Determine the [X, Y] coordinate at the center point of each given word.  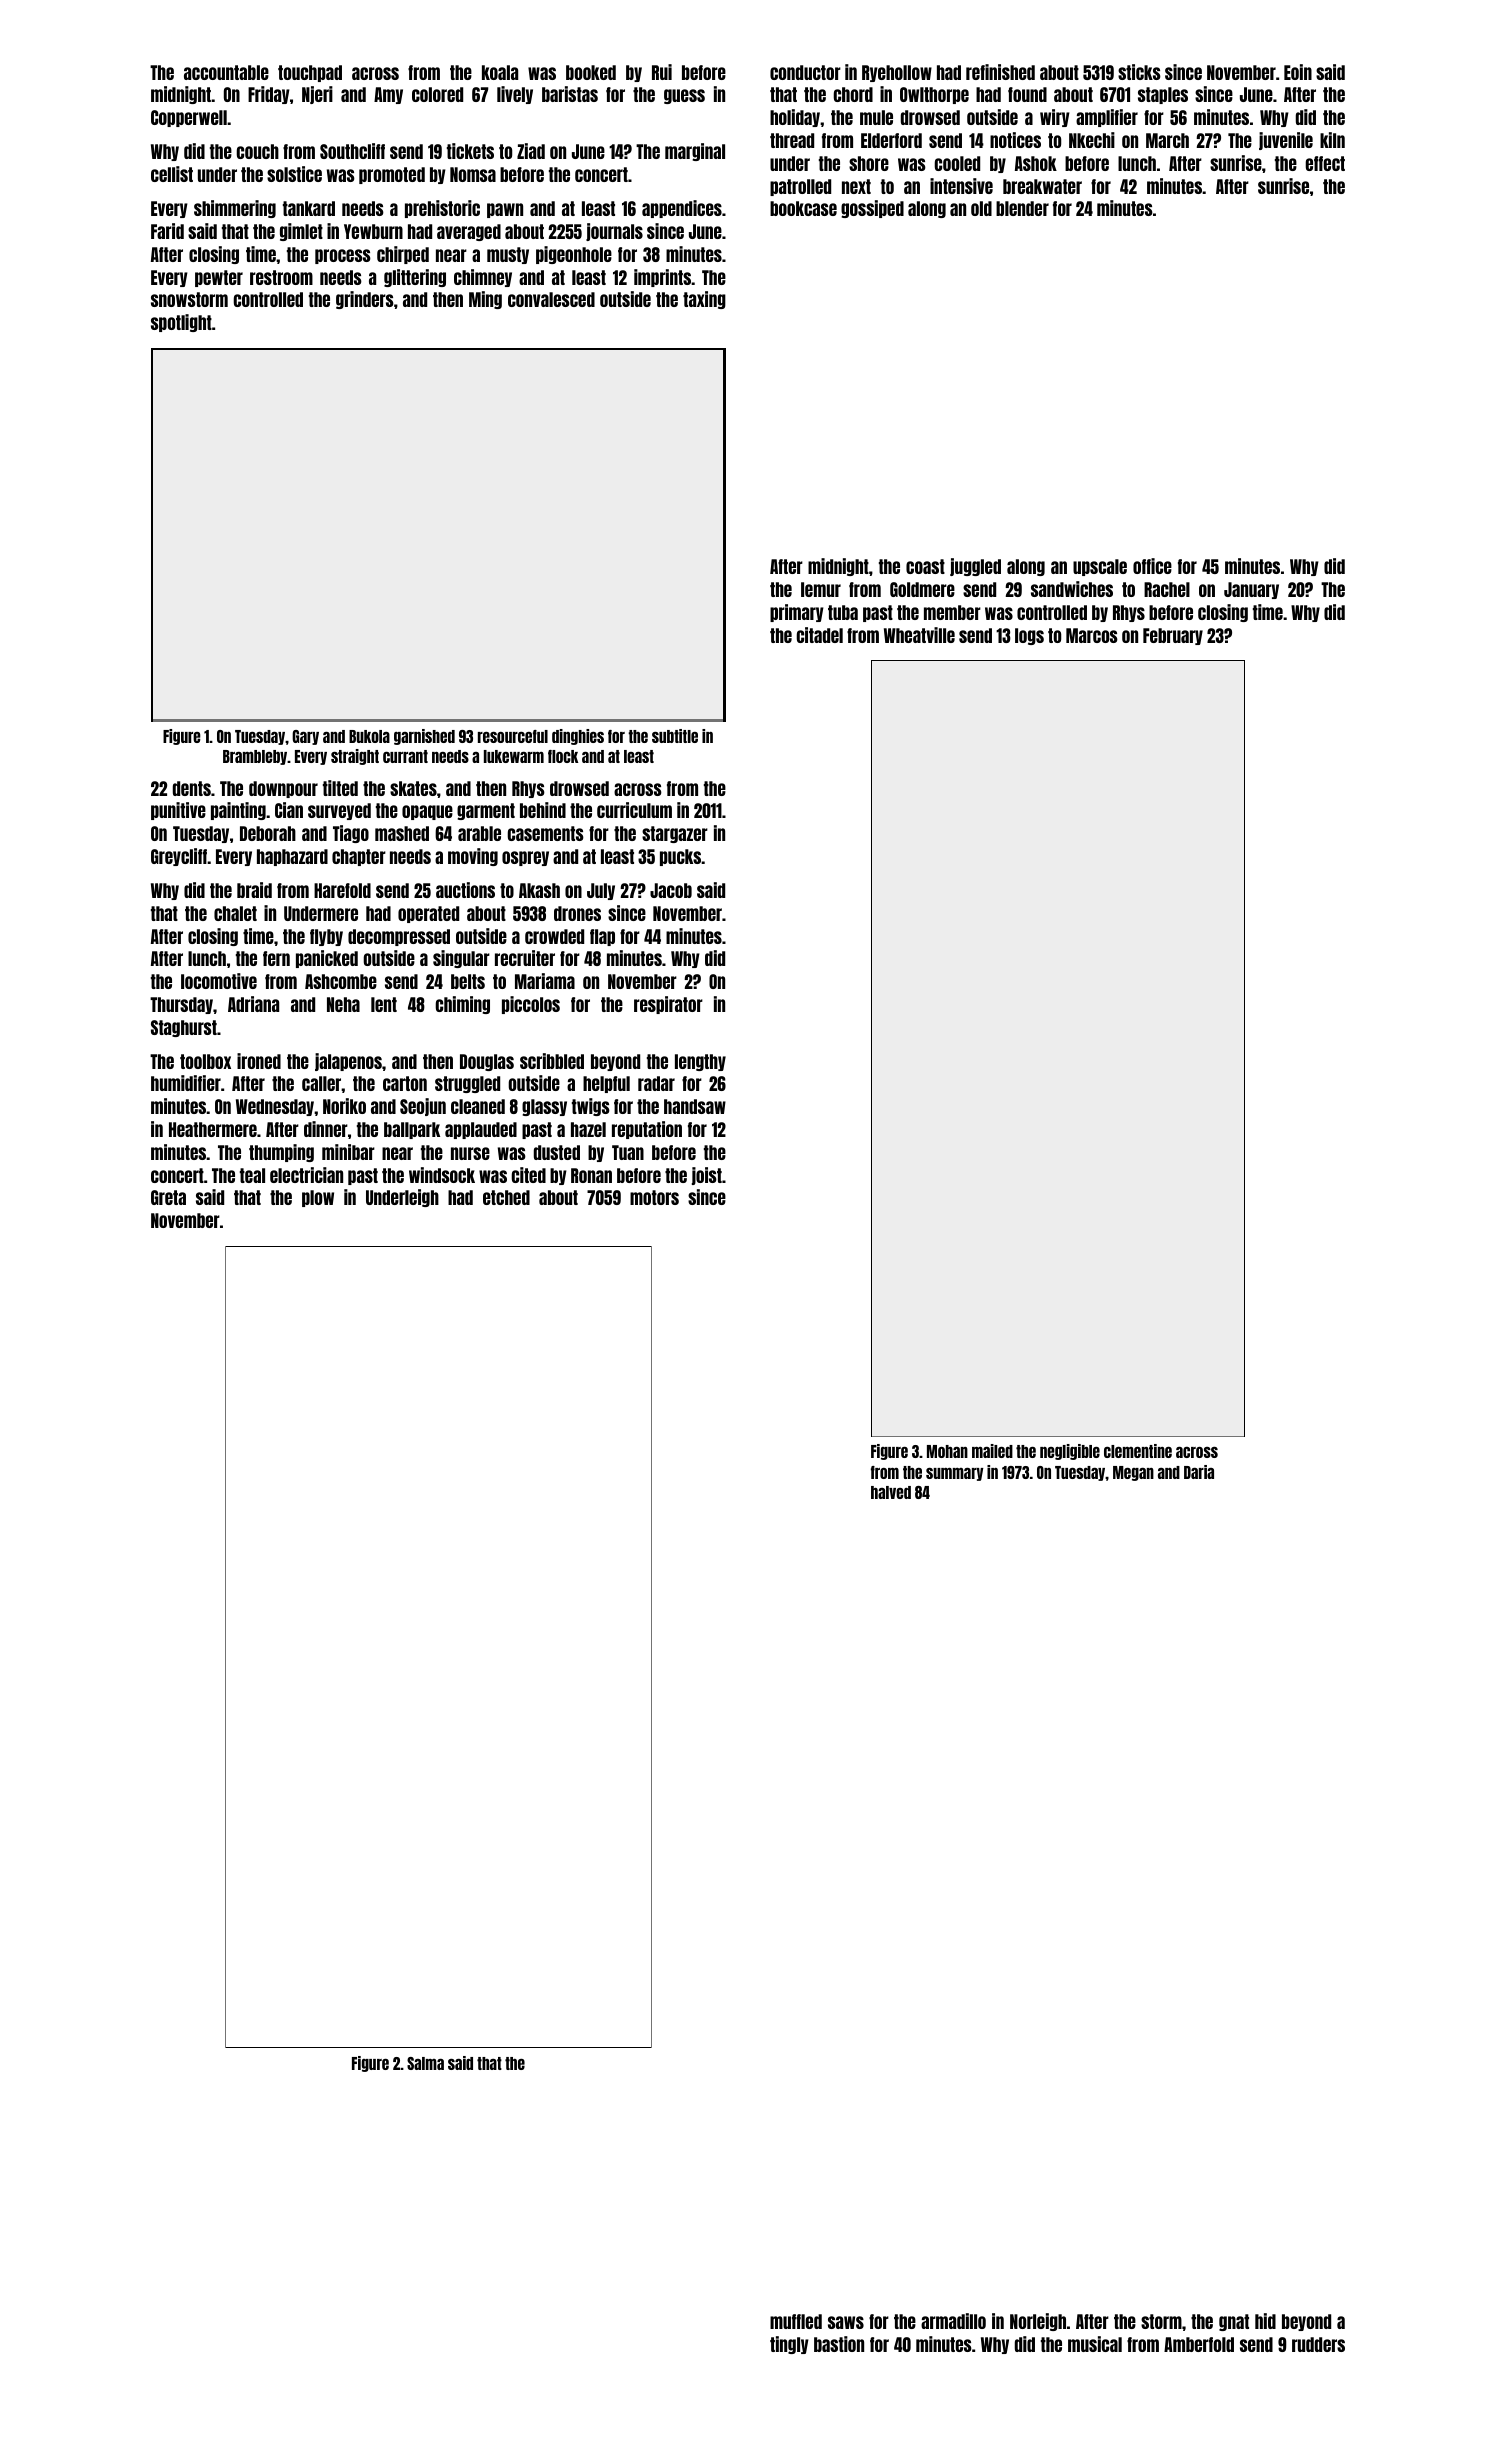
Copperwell [189, 118]
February [1173, 636]
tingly [789, 2345]
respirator [668, 1005]
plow [318, 1198]
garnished [424, 737]
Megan [1133, 1473]
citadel [819, 635]
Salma [425, 2063]
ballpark [412, 1130]
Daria [1199, 1472]
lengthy [700, 1062]
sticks [1139, 72]
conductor [805, 72]
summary [954, 1474]
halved [891, 1492]
